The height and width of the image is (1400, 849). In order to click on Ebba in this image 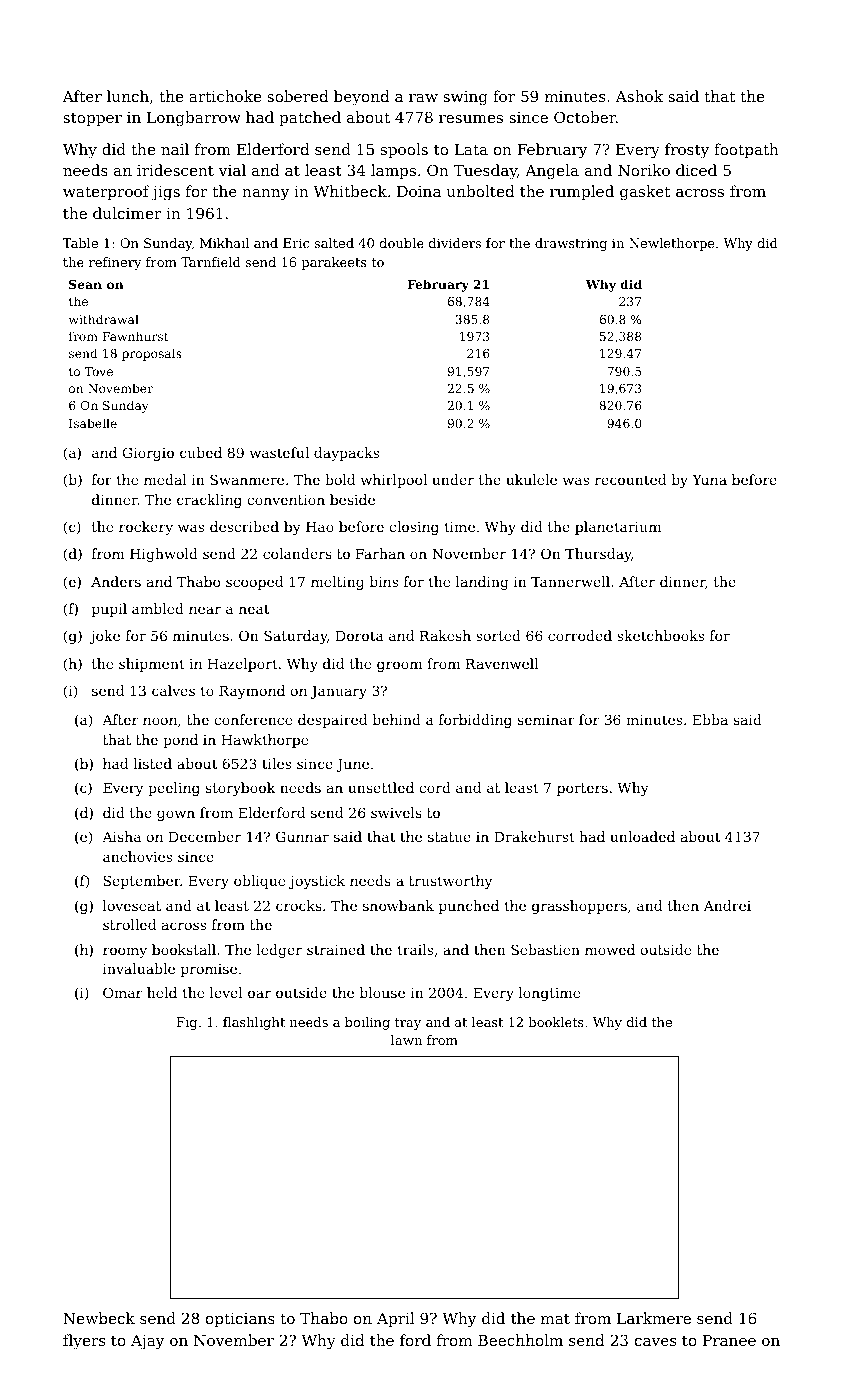, I will do `click(710, 719)`.
